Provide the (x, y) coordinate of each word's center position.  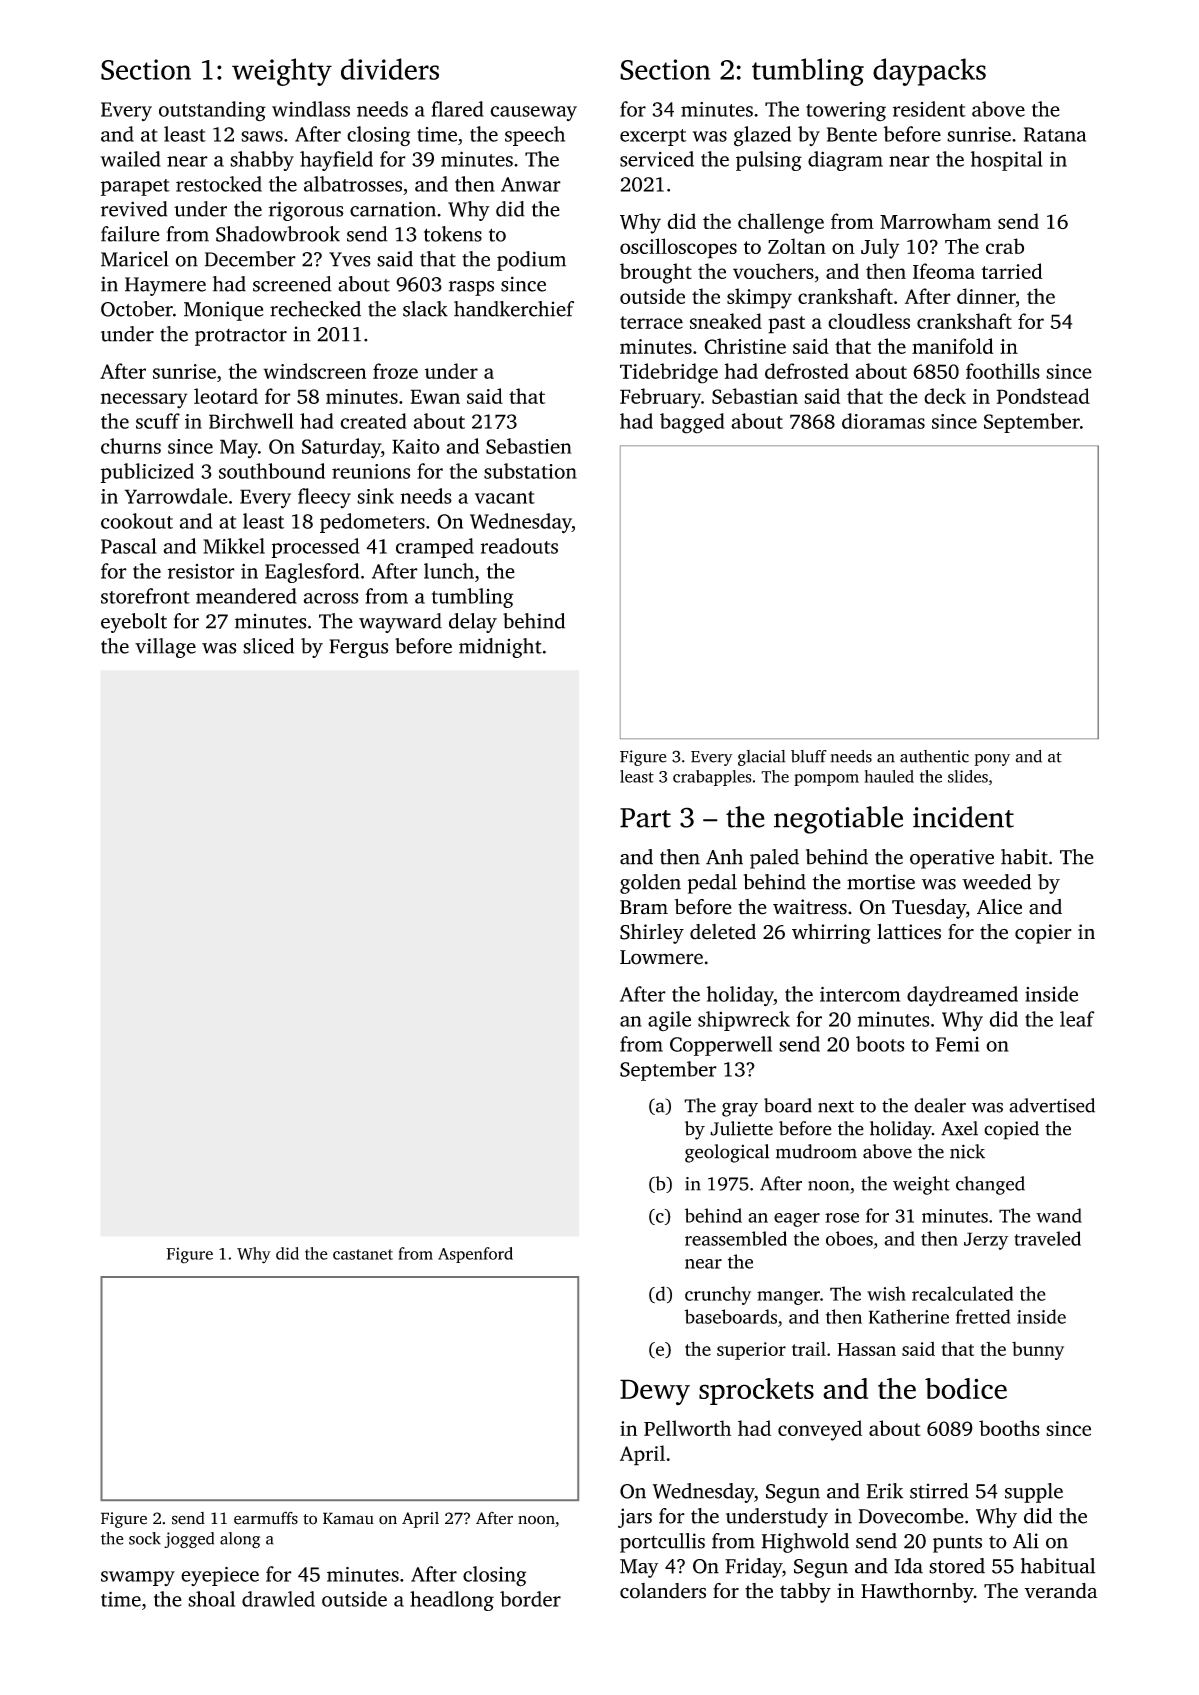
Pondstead (1043, 396)
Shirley (652, 934)
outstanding (212, 111)
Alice (999, 907)
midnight (500, 648)
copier (1043, 934)
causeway (533, 113)
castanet (363, 1254)
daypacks (929, 72)
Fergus (358, 648)
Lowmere (661, 957)
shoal (211, 1599)
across (331, 598)
